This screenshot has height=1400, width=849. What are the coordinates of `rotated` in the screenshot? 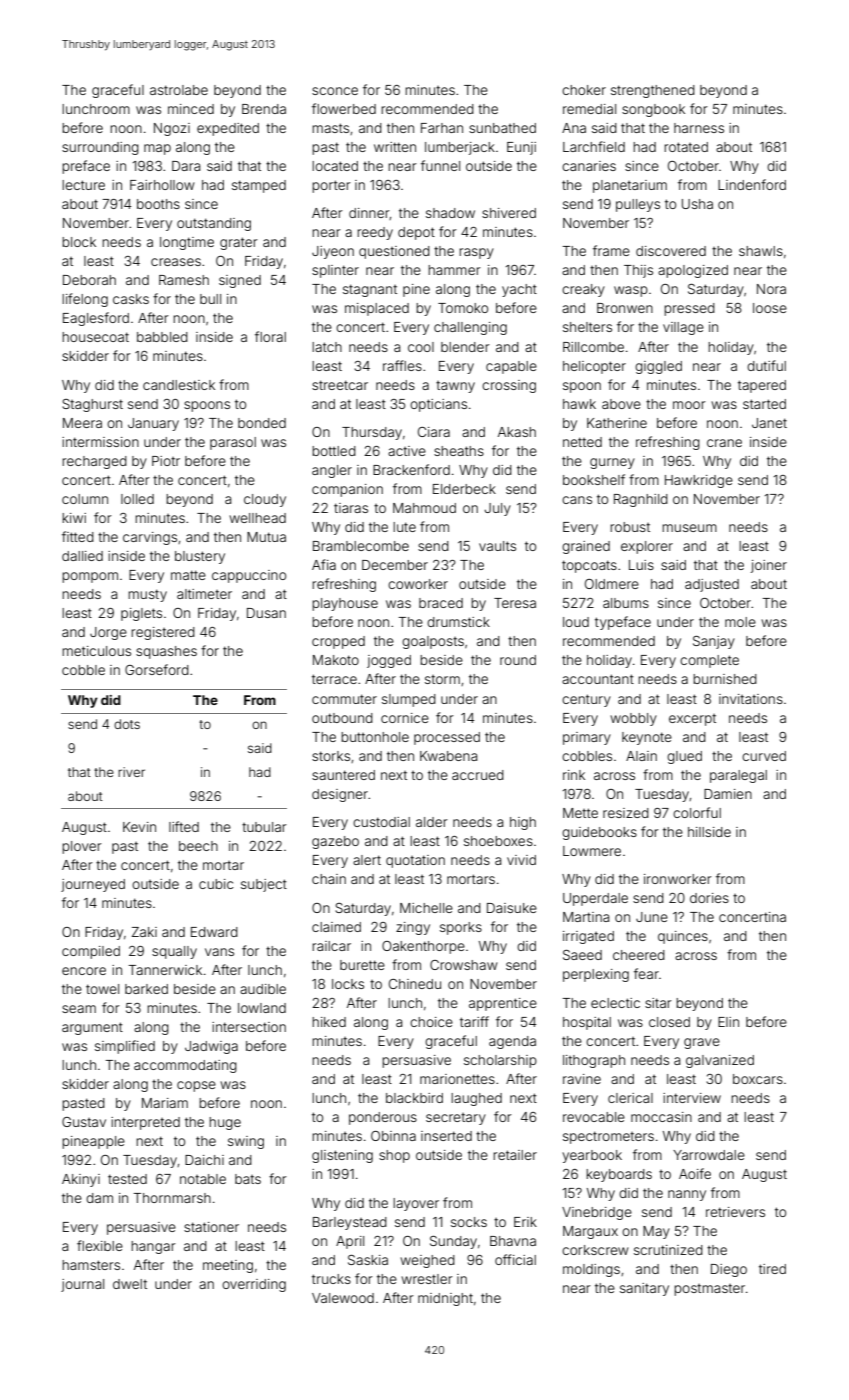 It's located at (686, 147).
